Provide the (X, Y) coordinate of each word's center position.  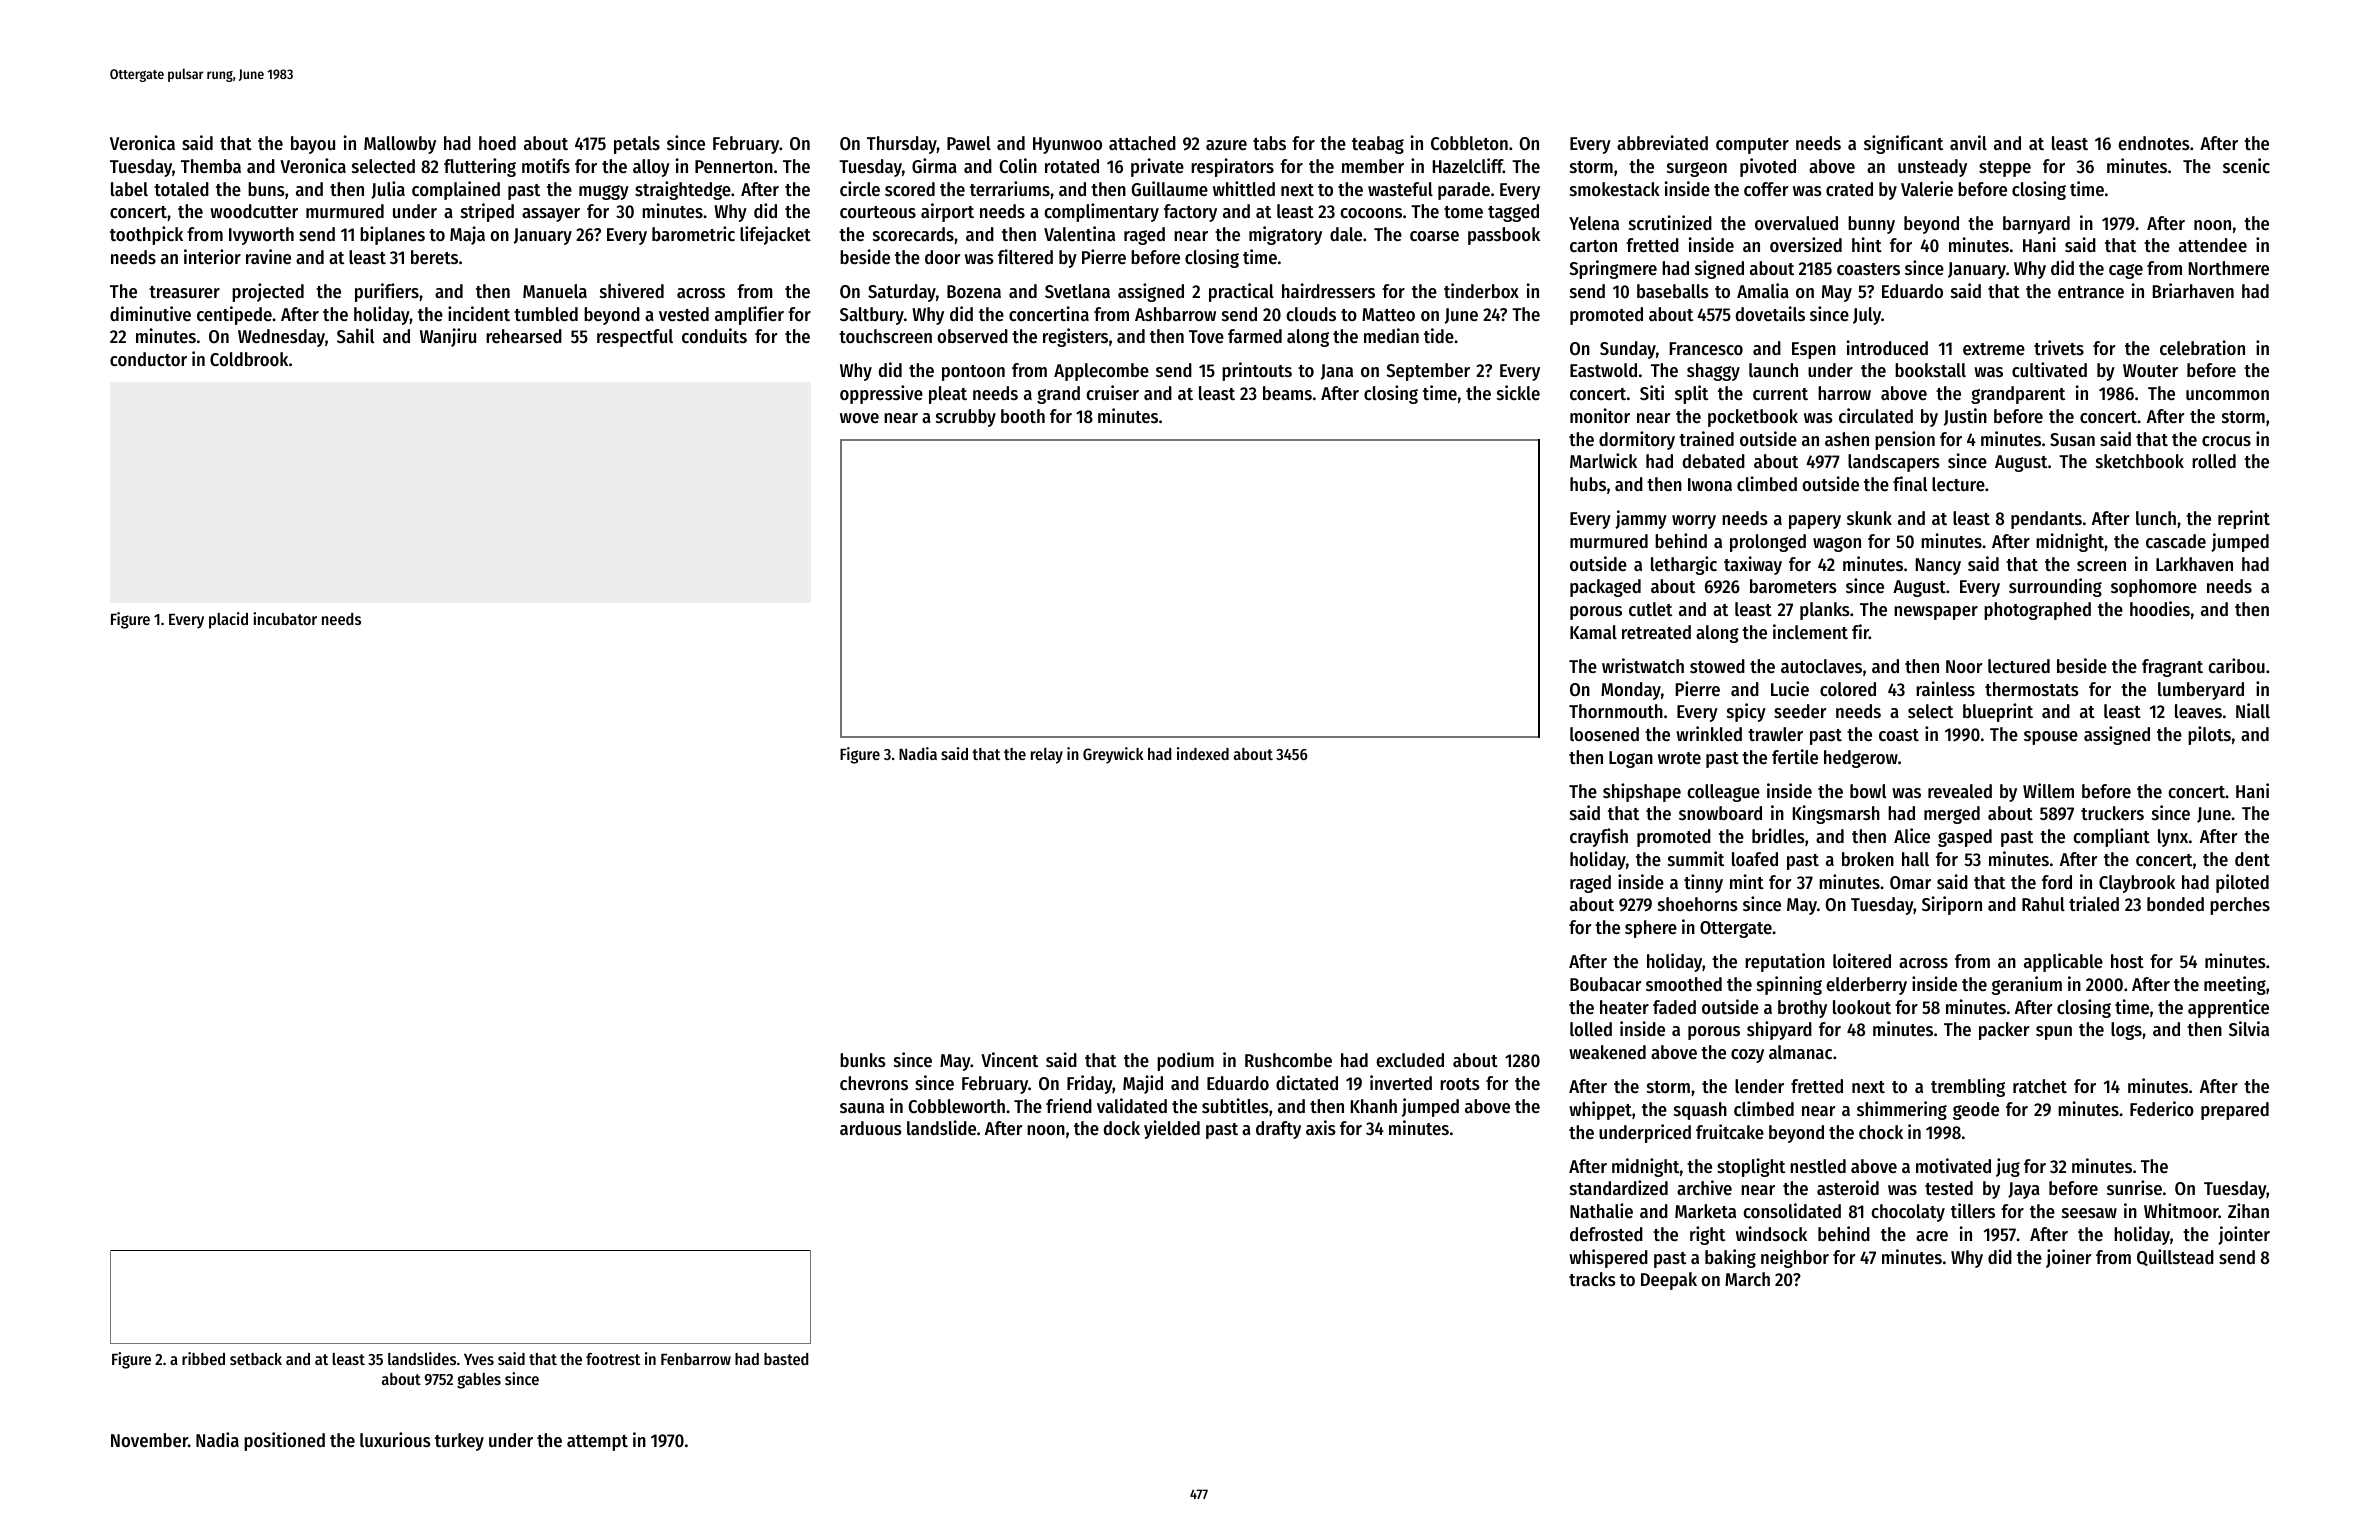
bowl (1868, 791)
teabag (1378, 145)
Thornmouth (1616, 711)
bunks (863, 1060)
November (149, 1440)
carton (1593, 246)
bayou (313, 145)
